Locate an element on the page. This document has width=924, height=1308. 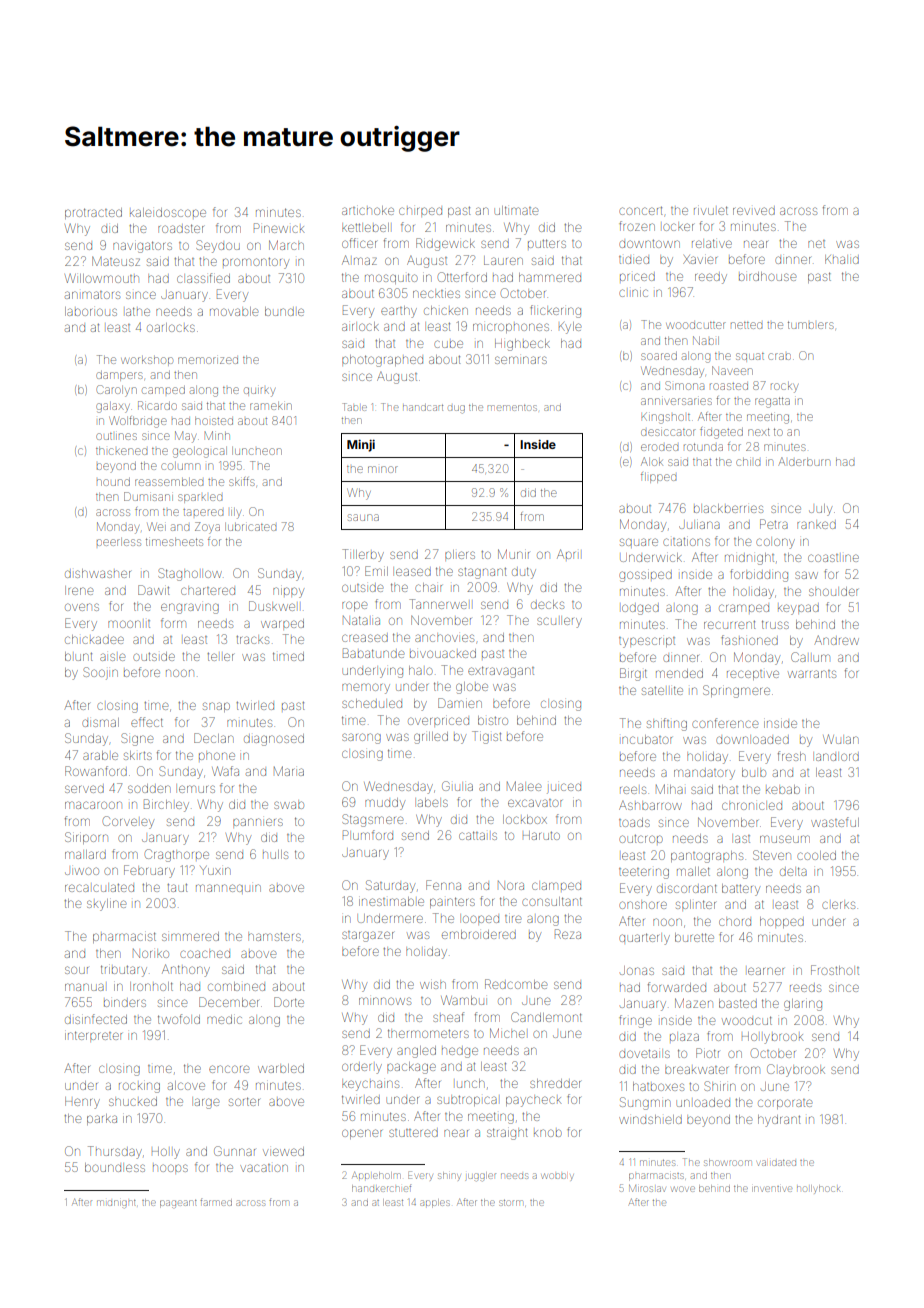
delta is located at coordinates (793, 871).
